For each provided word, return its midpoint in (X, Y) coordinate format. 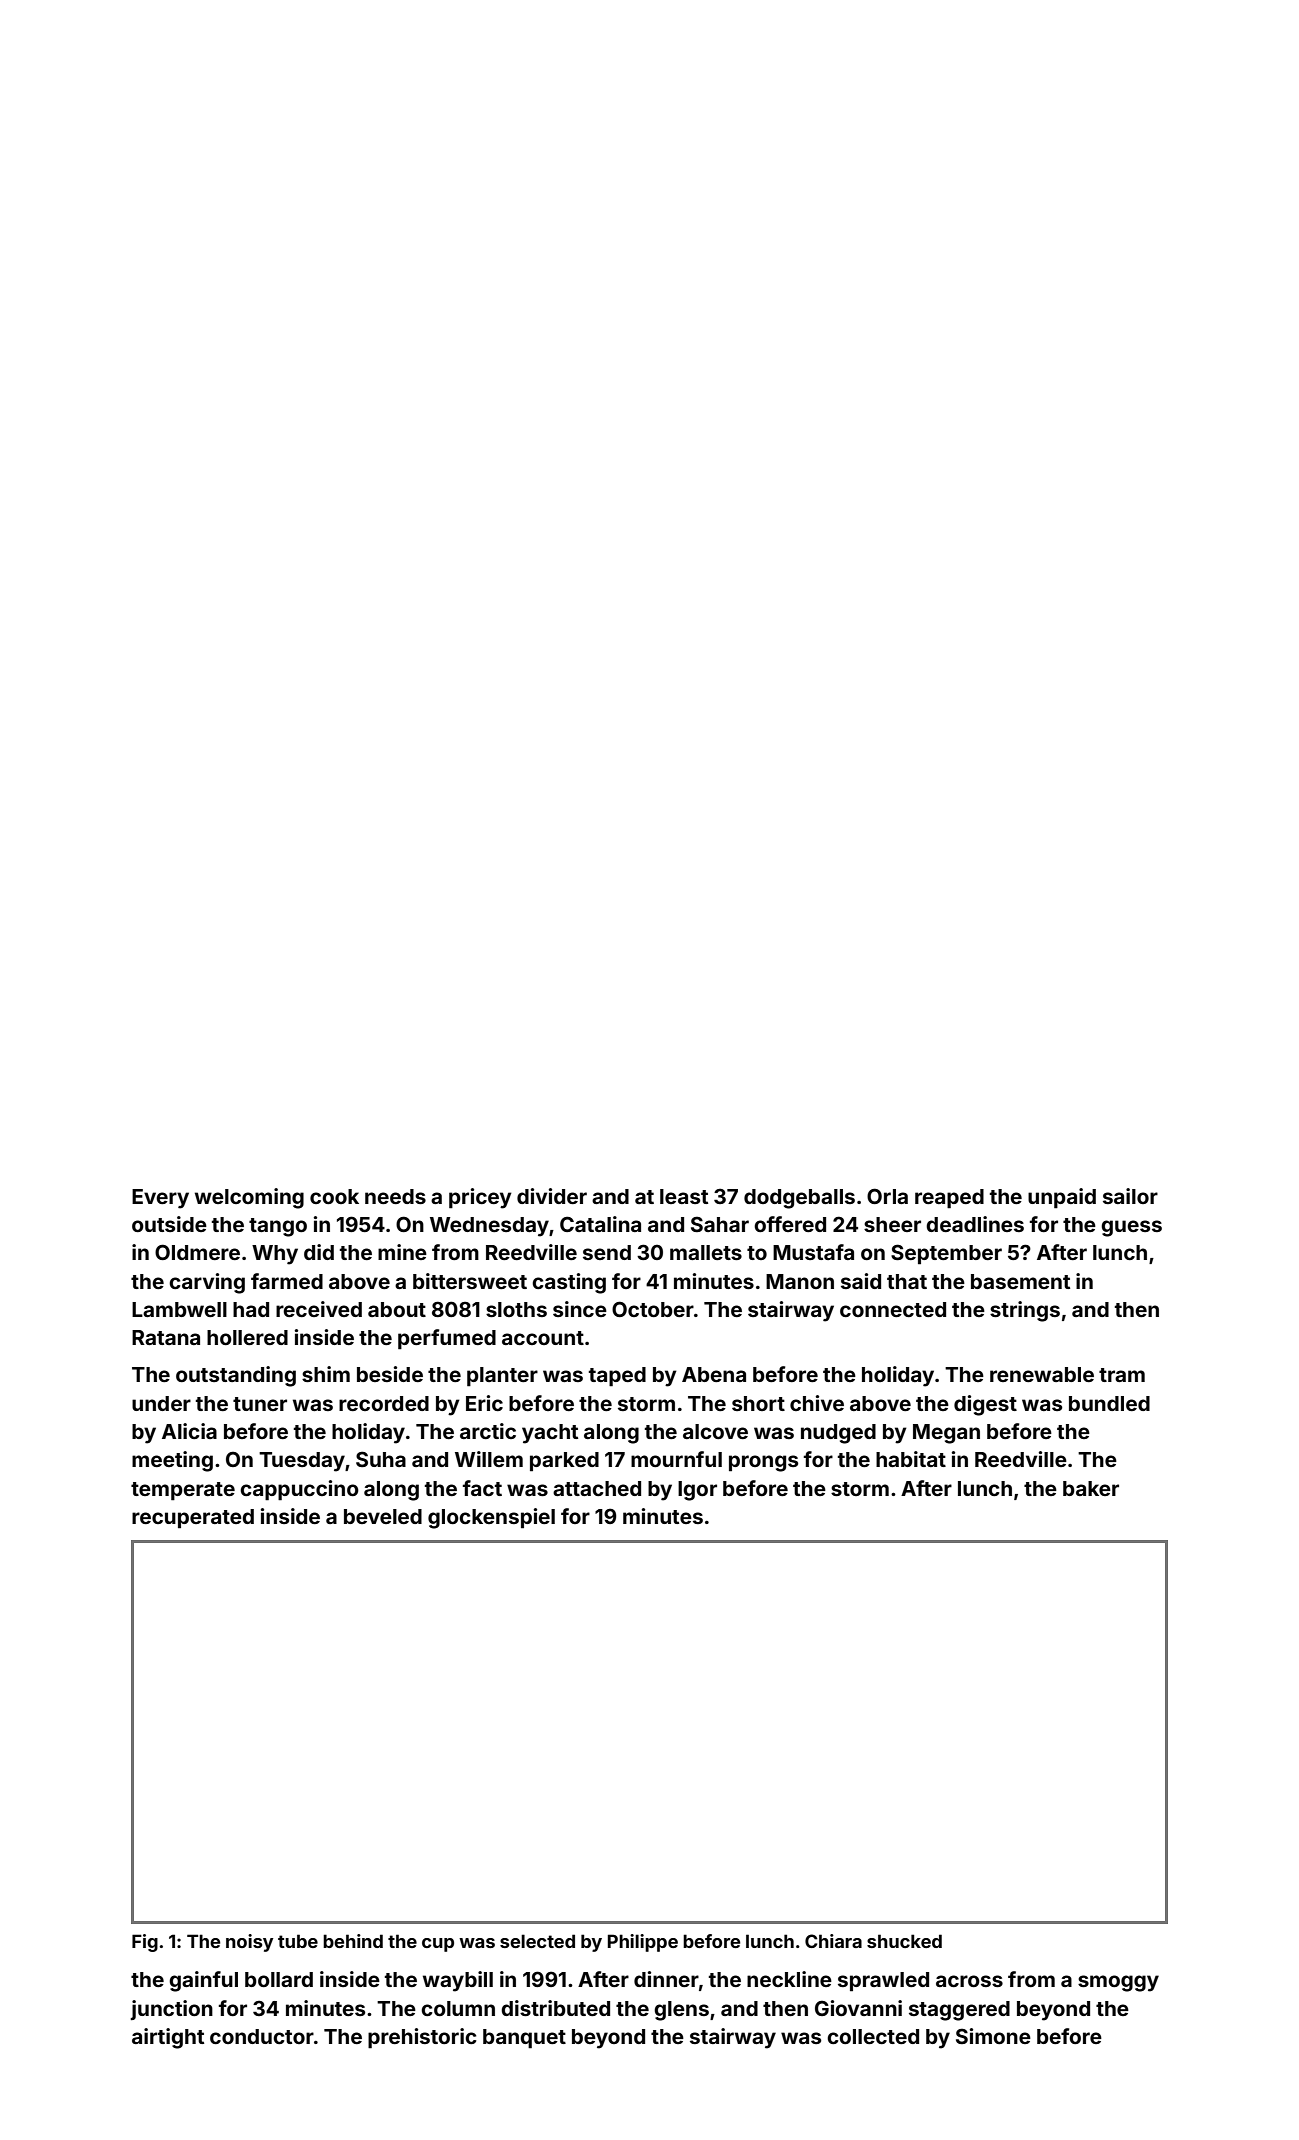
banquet (524, 2039)
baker (1091, 1488)
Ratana (166, 1337)
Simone (993, 2036)
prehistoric (422, 2038)
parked (564, 1462)
